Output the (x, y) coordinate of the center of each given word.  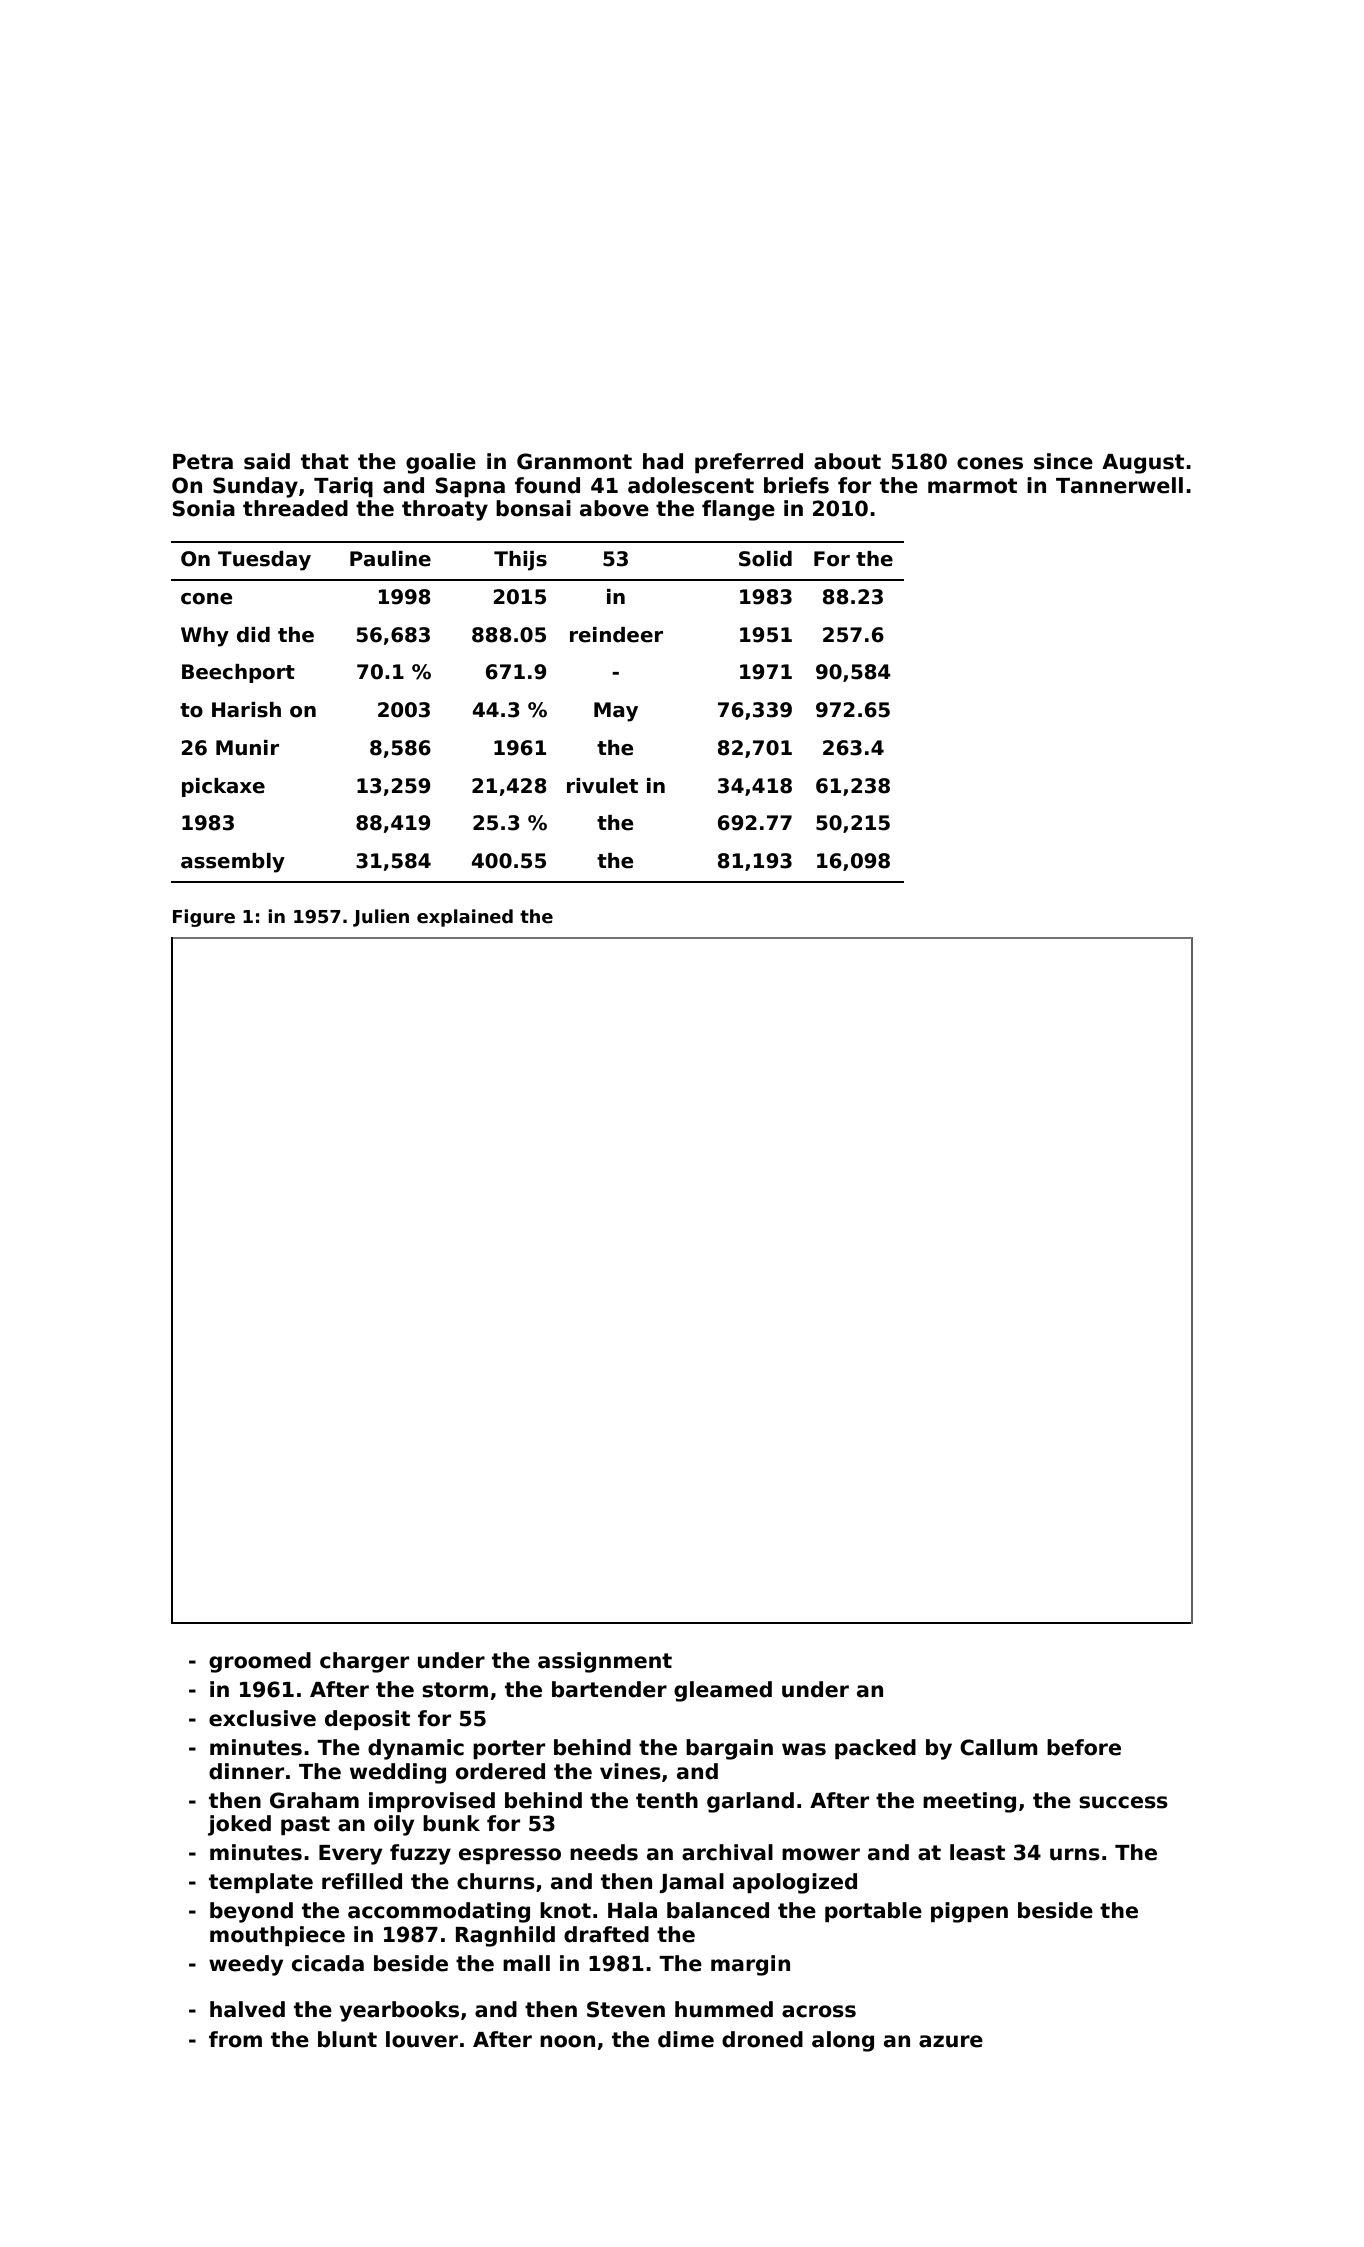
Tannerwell (1119, 485)
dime (686, 2039)
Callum (999, 1747)
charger (364, 1662)
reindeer (616, 635)
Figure (204, 918)
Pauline (390, 559)
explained (465, 918)
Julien (381, 918)
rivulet (602, 786)
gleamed (723, 1691)
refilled (362, 1881)
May (616, 712)
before (1084, 1747)
